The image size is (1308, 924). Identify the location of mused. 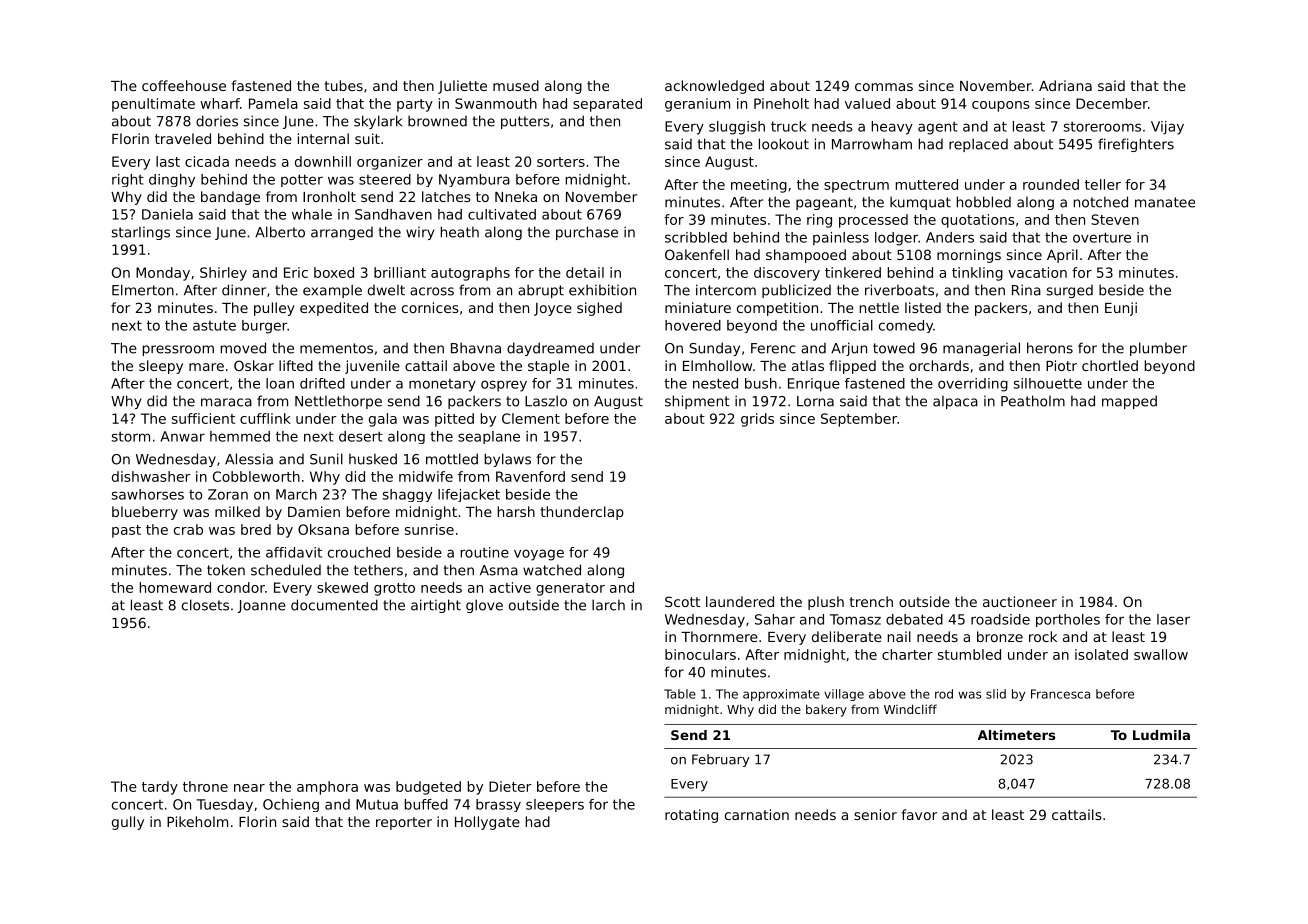
(516, 85).
